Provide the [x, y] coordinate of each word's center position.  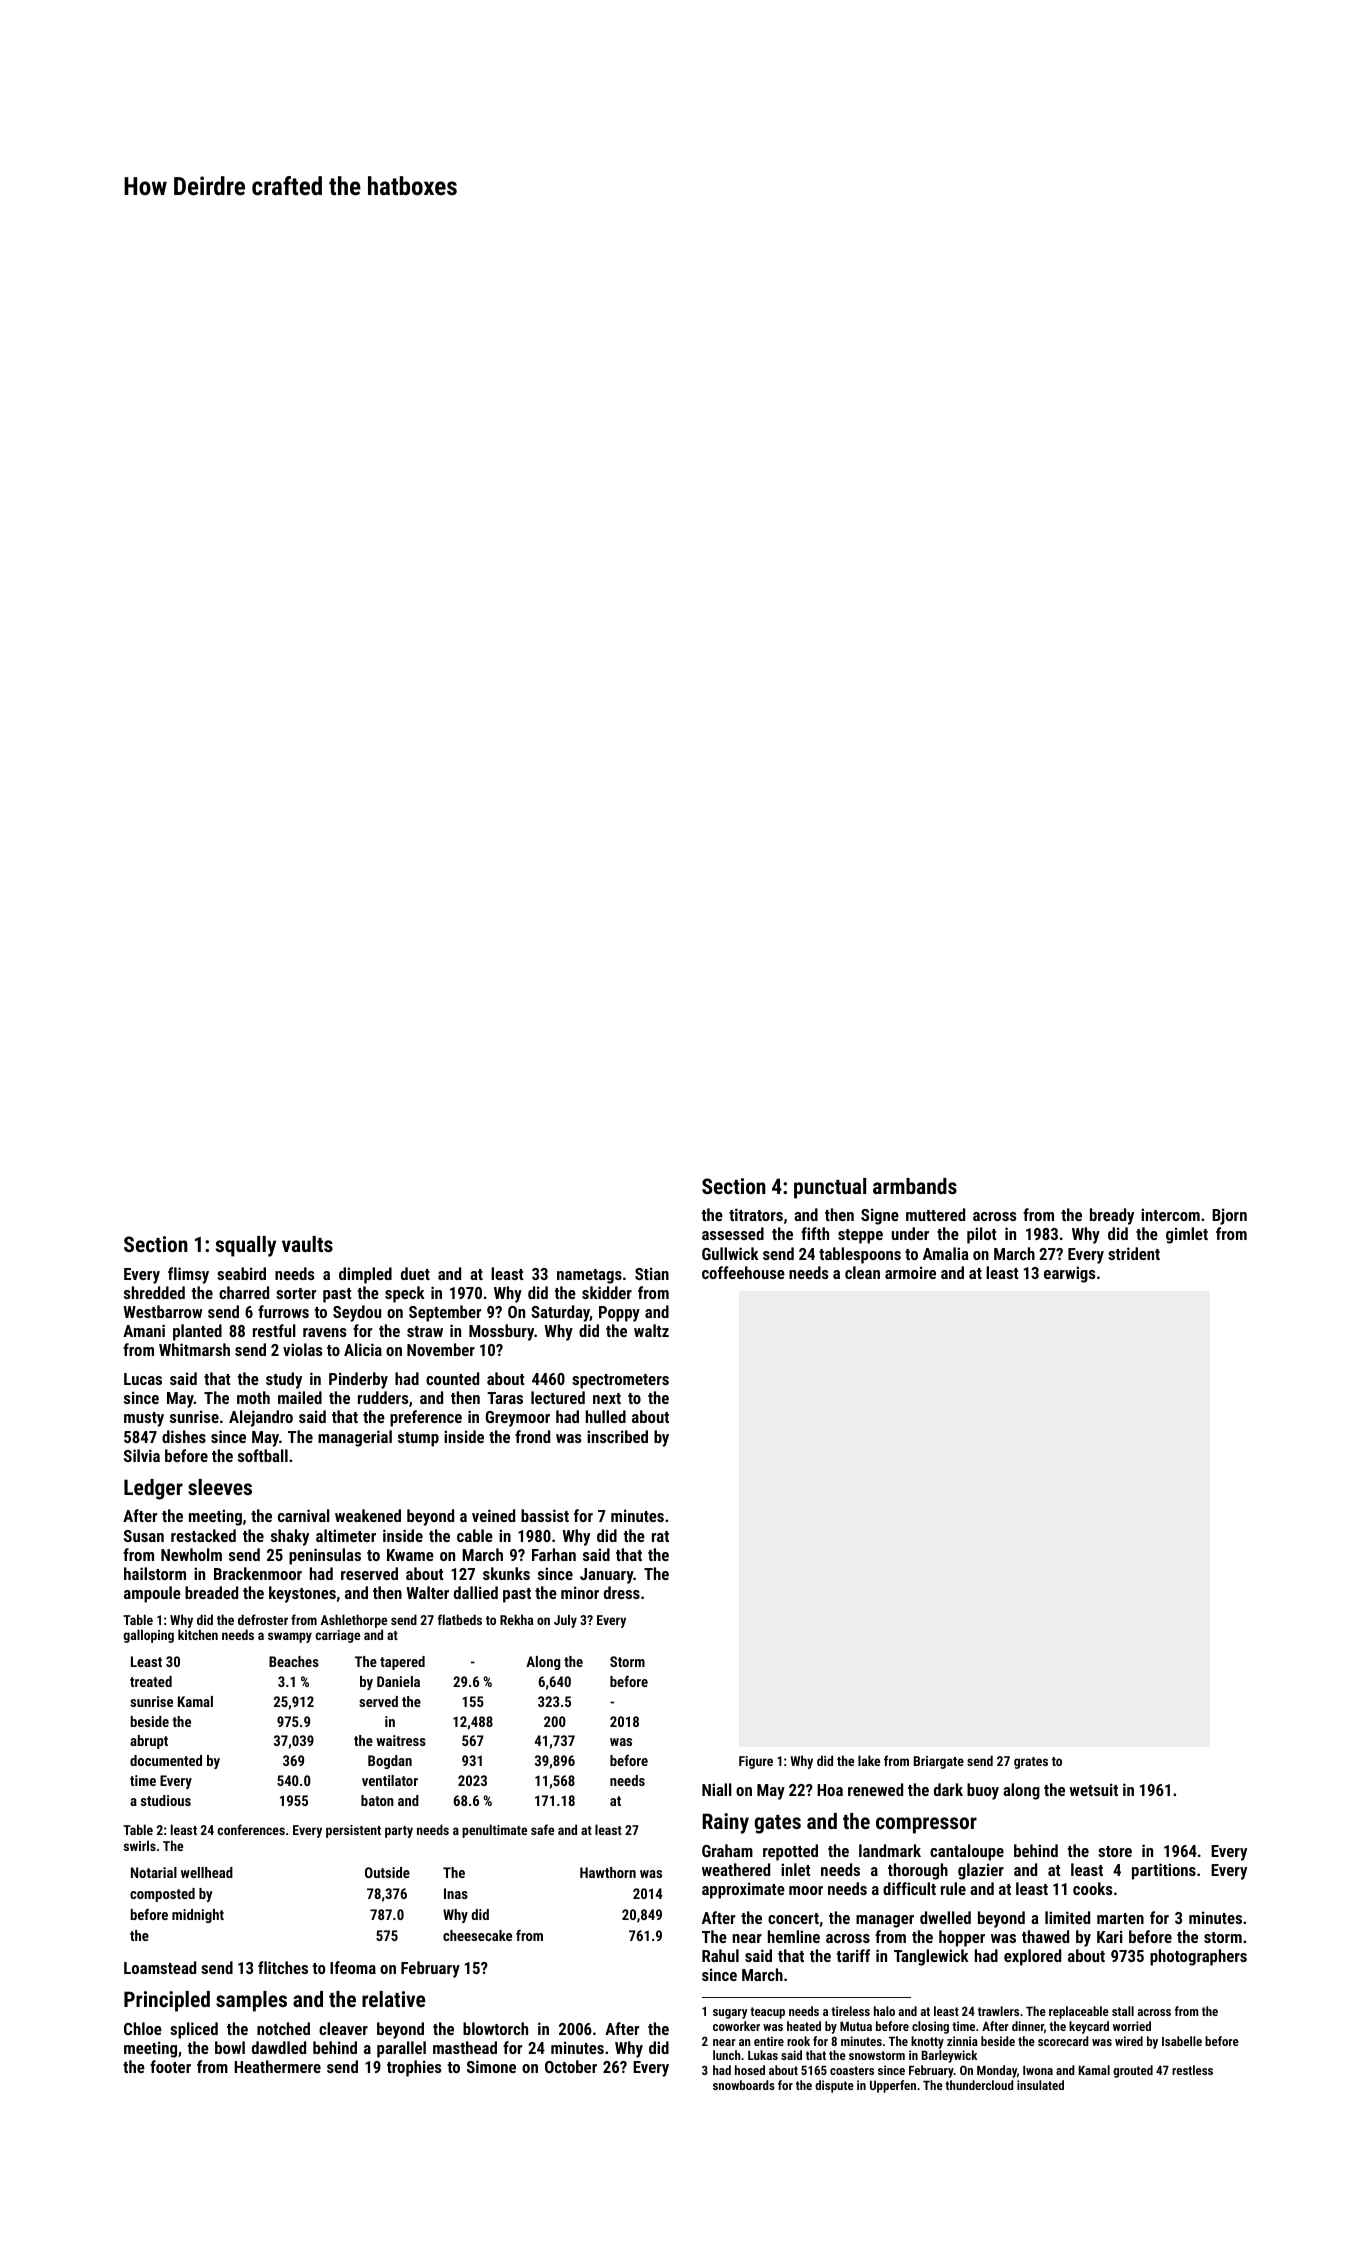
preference [426, 1418]
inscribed [617, 1436]
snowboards [744, 2085]
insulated [1040, 2085]
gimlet [1187, 1235]
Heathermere [277, 2066]
